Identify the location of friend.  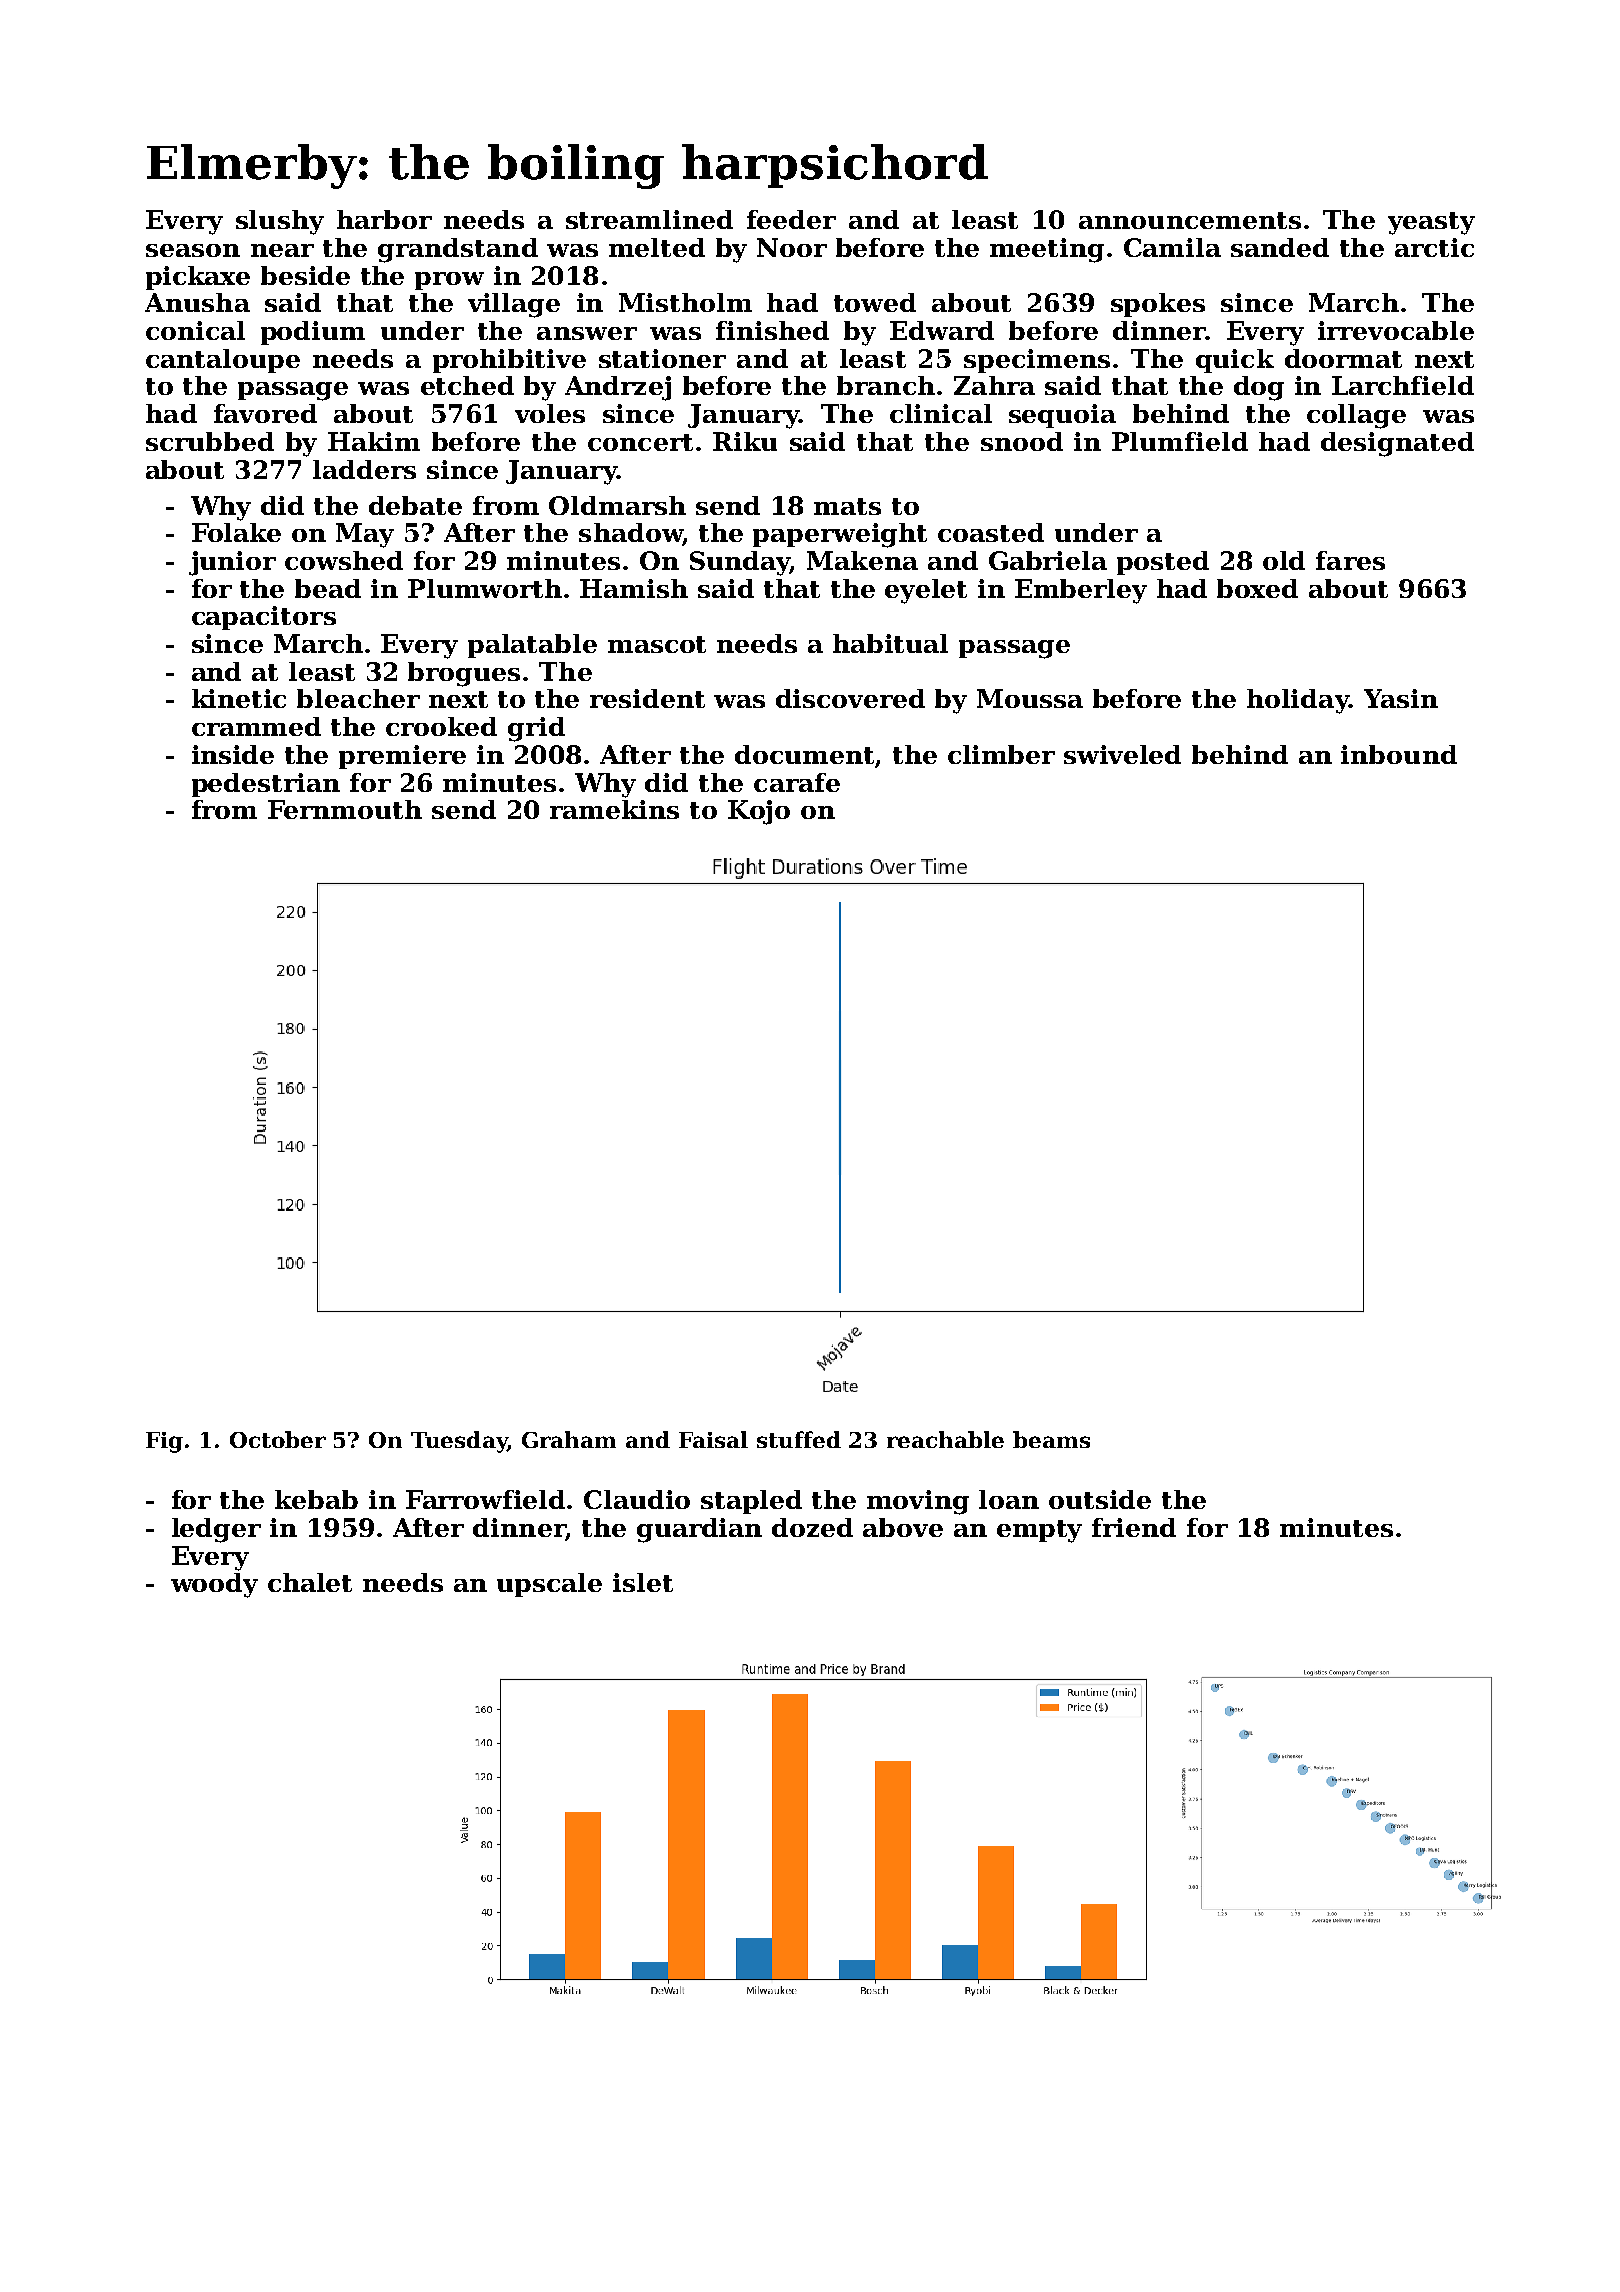
(1134, 1527).
